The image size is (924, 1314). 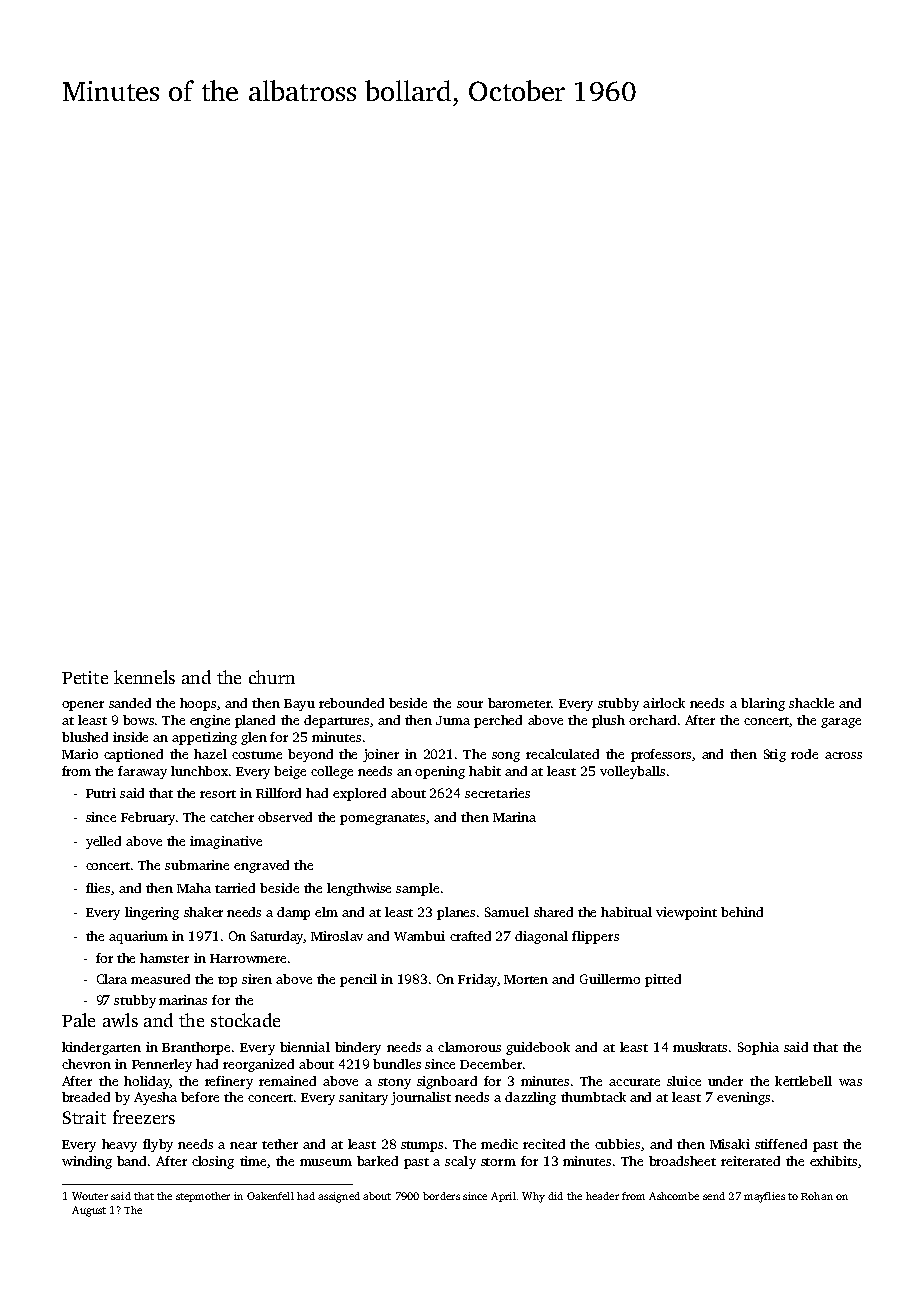 What do you see at coordinates (358, 1048) in the document?
I see `bindery` at bounding box center [358, 1048].
